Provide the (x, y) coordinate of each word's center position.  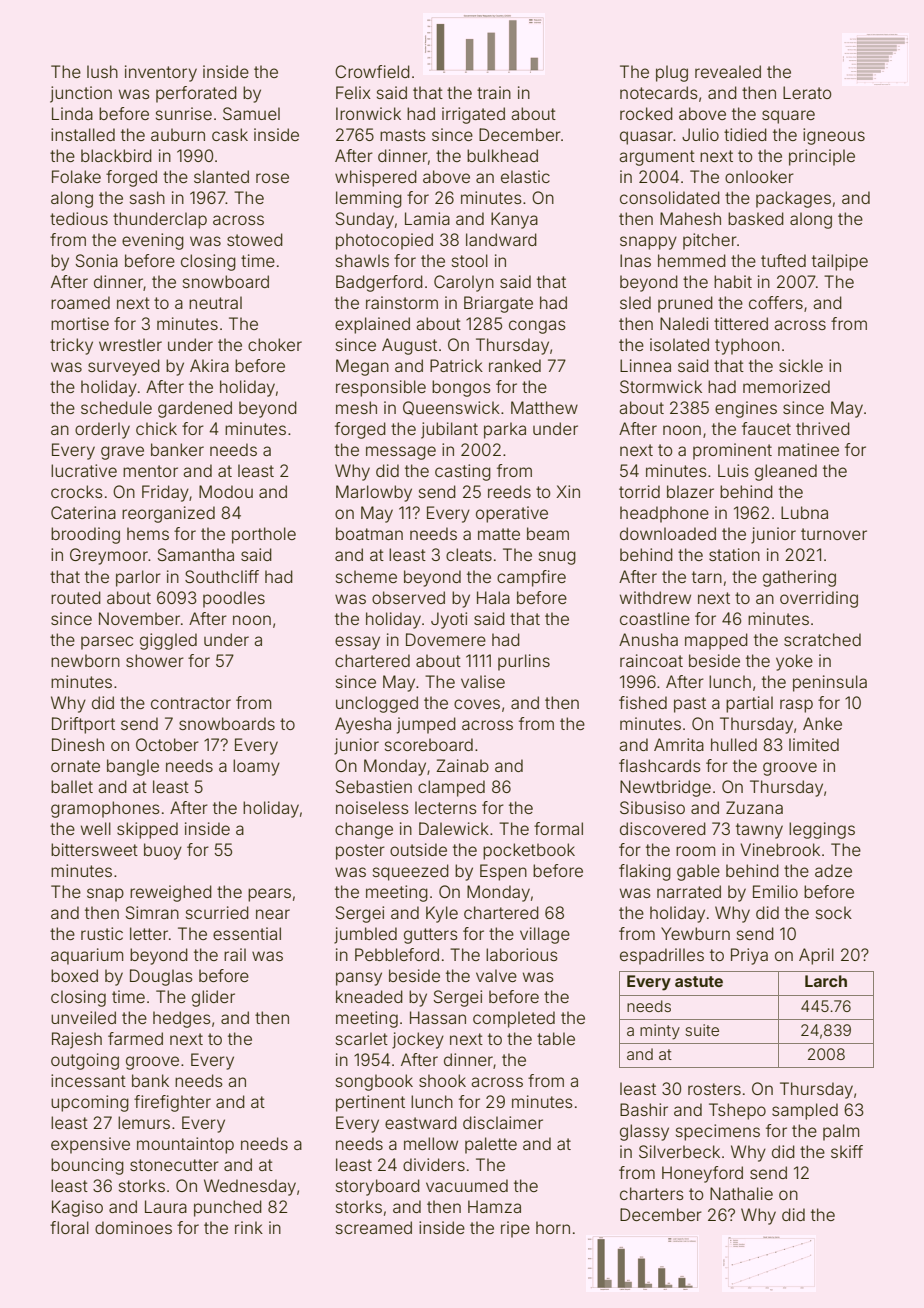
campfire (531, 578)
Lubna (804, 512)
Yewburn (695, 933)
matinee (808, 449)
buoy (163, 851)
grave (122, 453)
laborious (522, 954)
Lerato (807, 92)
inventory (161, 73)
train (494, 92)
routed (76, 597)
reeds (509, 491)
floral (69, 1227)
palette (491, 1145)
